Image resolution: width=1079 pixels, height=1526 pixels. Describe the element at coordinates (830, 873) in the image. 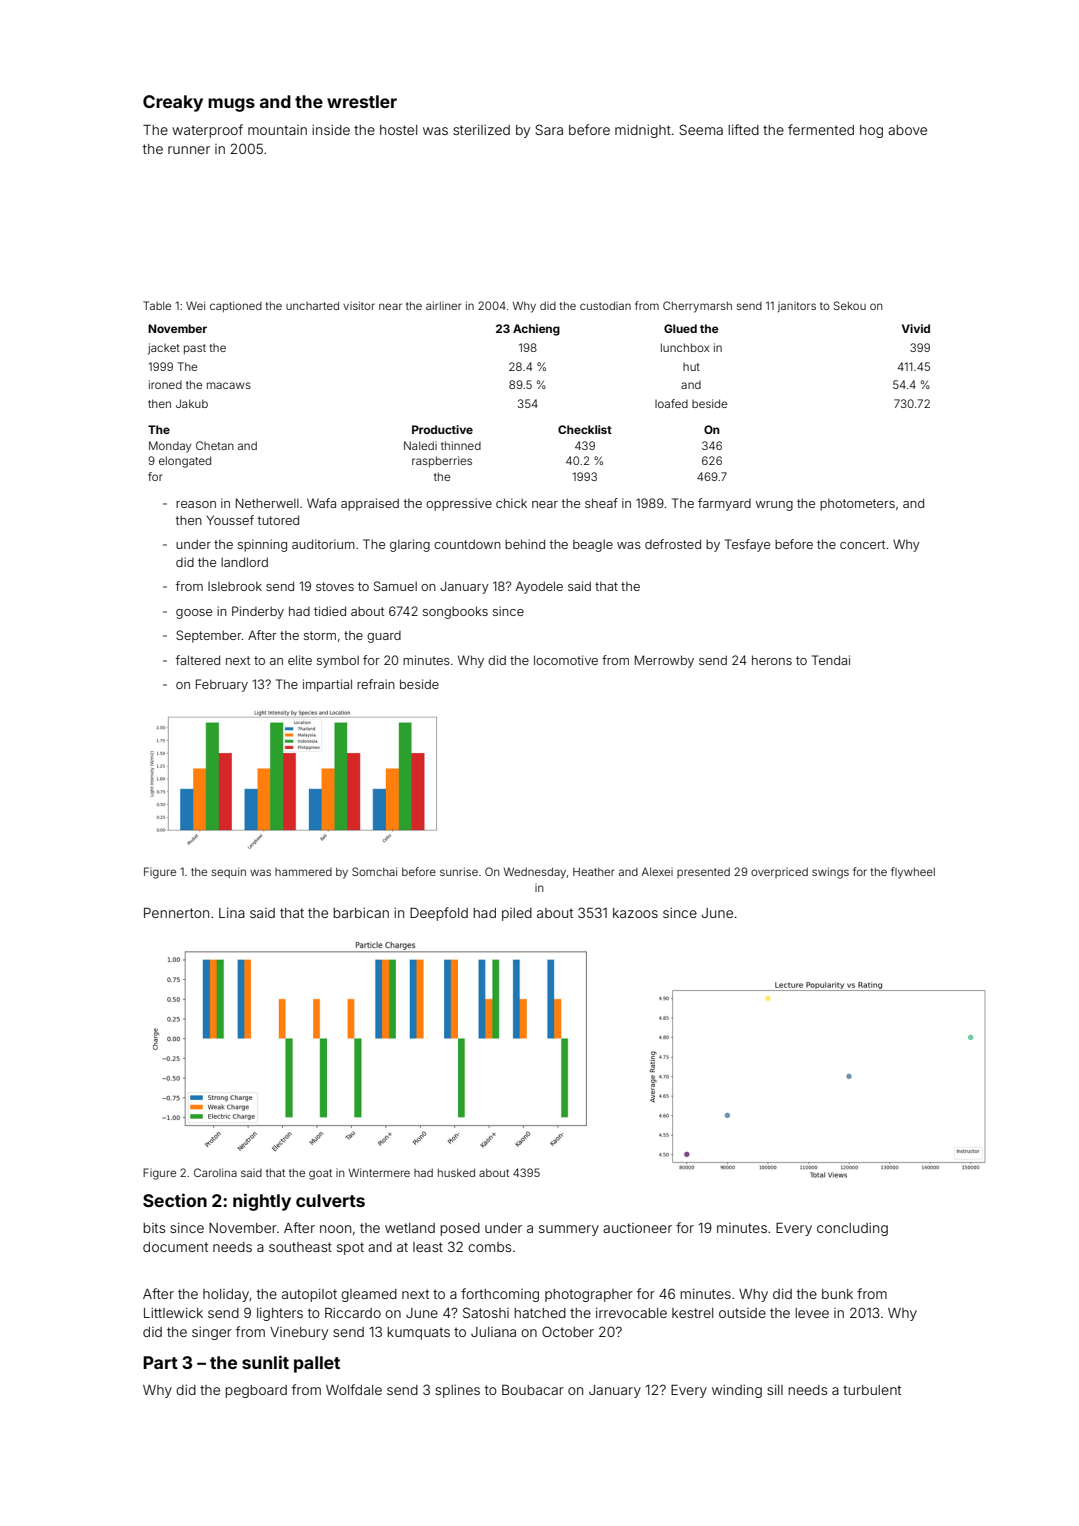

I see `swings` at that location.
